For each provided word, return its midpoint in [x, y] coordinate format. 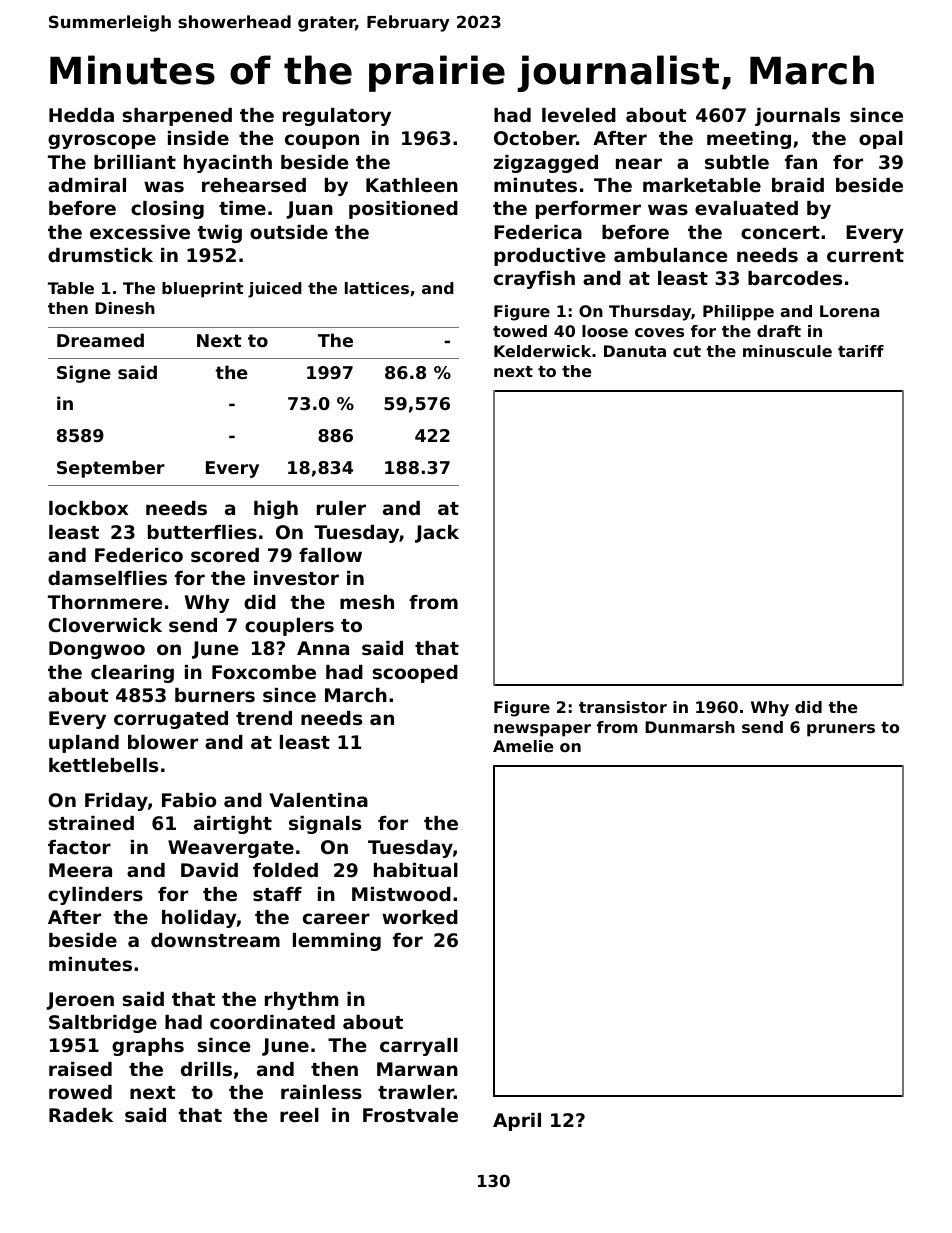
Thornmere [105, 602]
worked [420, 917]
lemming [337, 942]
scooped [415, 674]
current [865, 255]
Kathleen [412, 185]
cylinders [95, 896]
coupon [322, 141]
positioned [403, 210]
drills [206, 1069]
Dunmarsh [690, 727]
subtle [737, 162]
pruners [841, 730]
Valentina [318, 800]
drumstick [100, 255]
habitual [416, 870]
